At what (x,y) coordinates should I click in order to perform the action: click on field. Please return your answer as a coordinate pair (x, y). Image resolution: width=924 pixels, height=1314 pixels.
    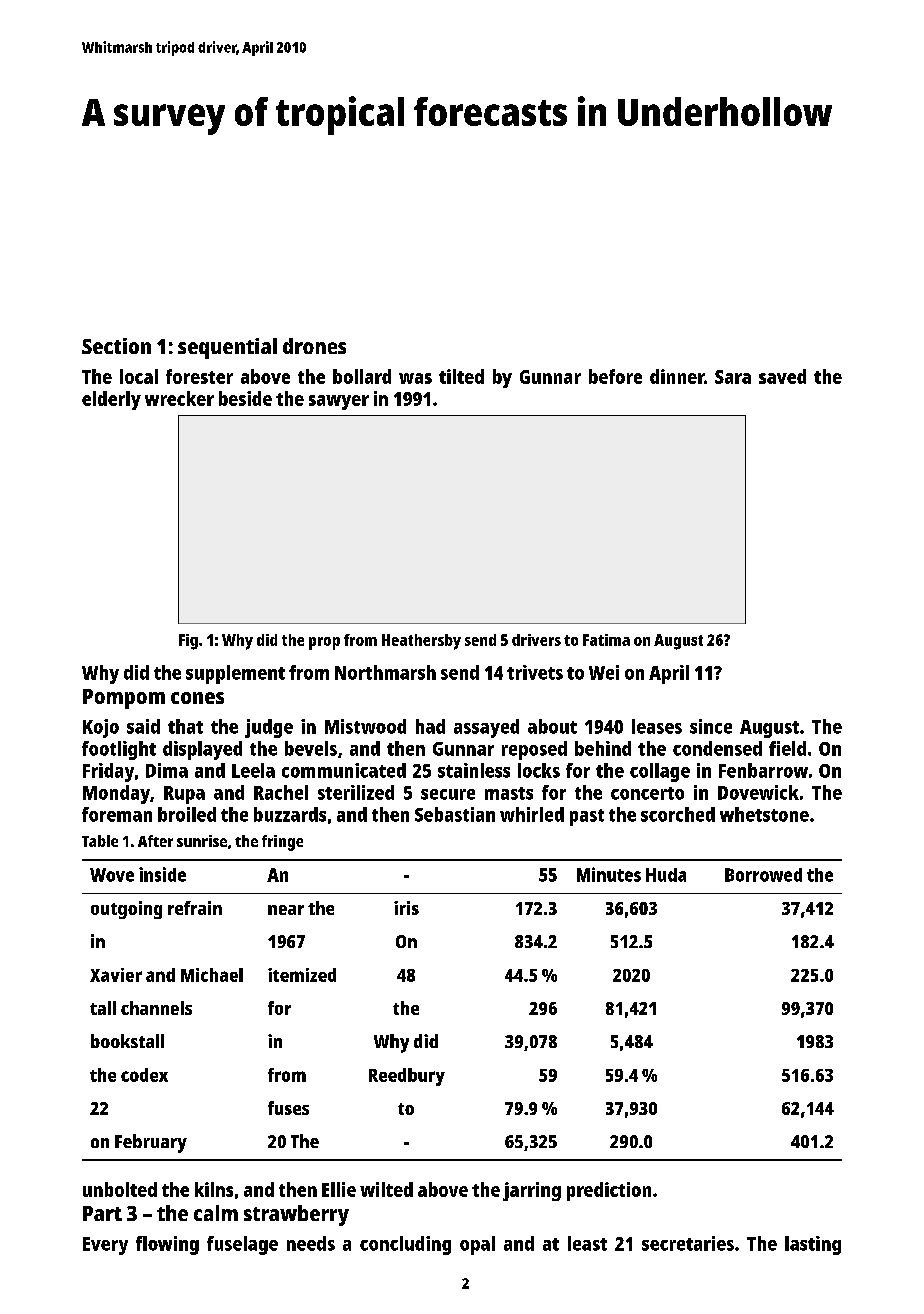
    Looking at the image, I should click on (787, 748).
